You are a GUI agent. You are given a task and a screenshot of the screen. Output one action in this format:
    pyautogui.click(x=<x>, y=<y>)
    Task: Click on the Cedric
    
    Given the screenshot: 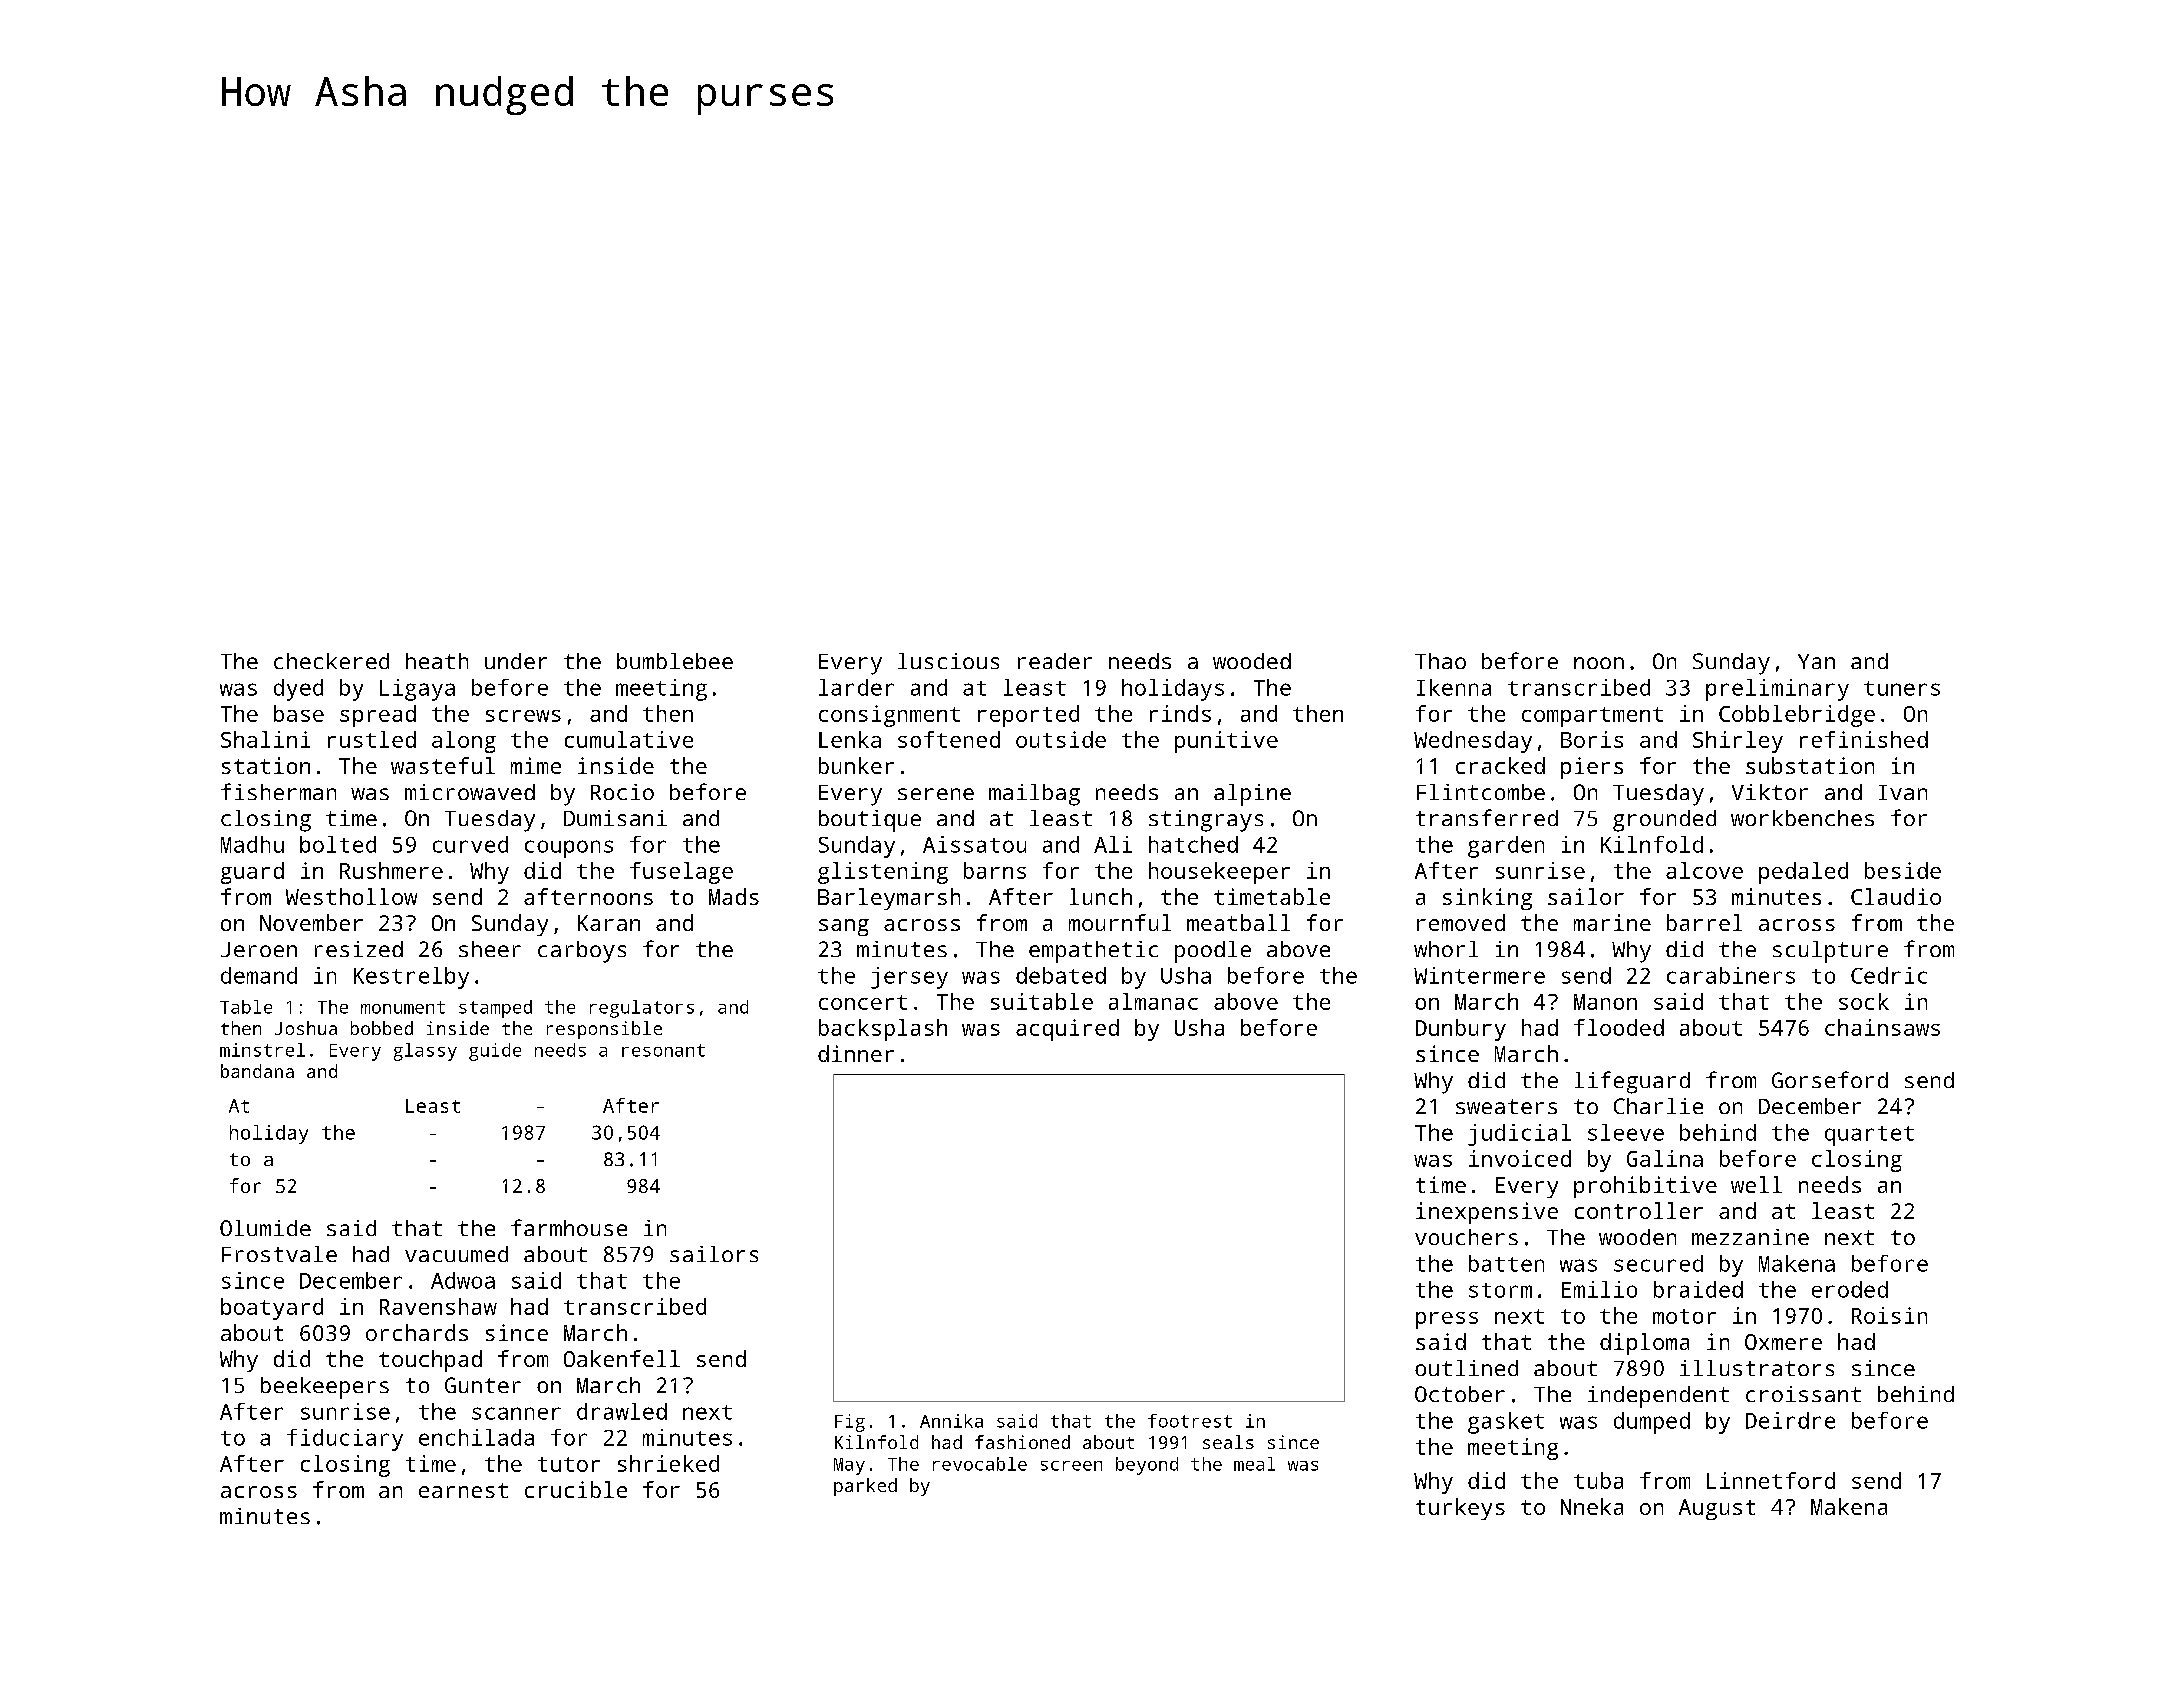 What is the action you would take?
    pyautogui.click(x=1889, y=975)
